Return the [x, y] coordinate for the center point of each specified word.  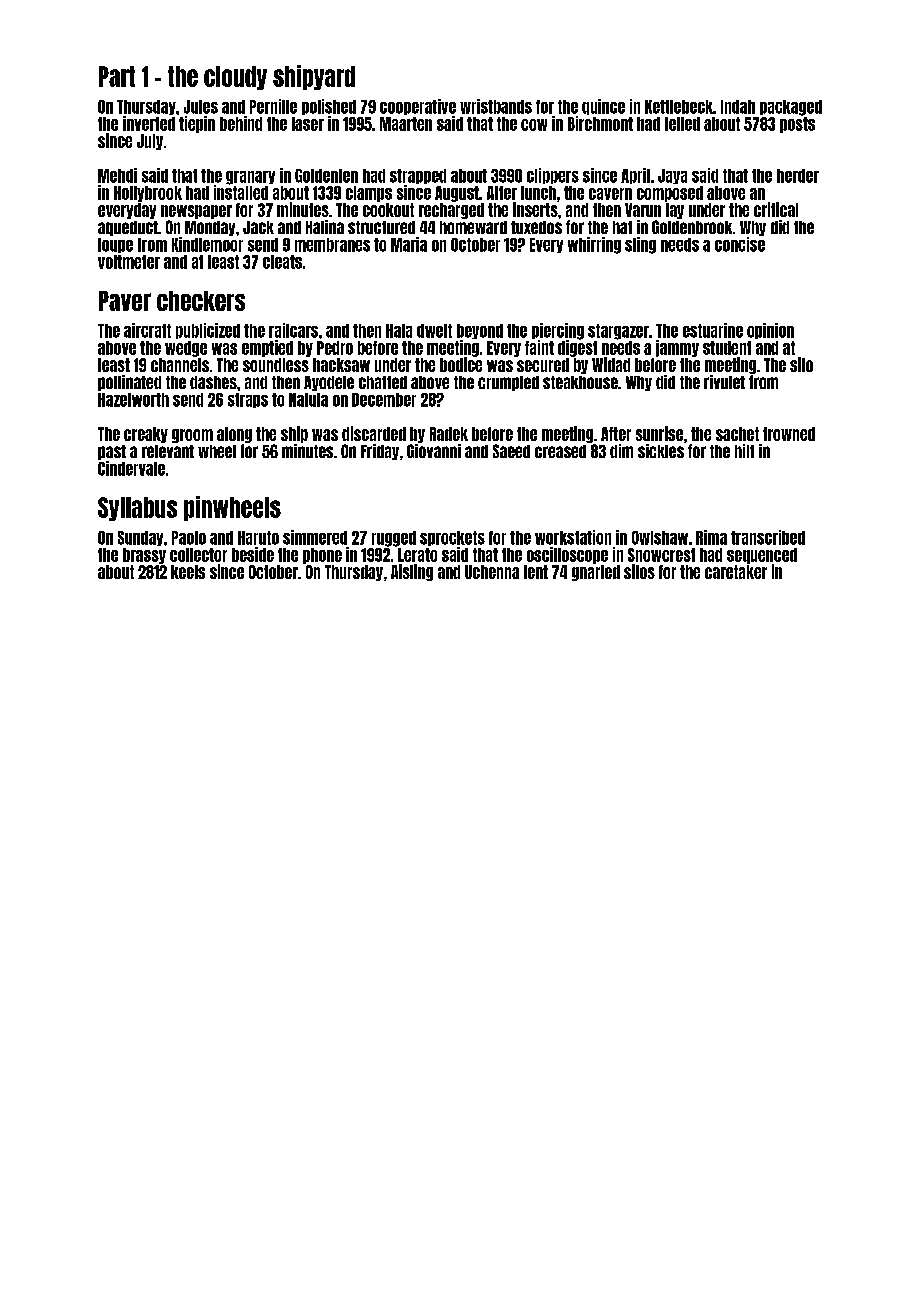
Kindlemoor [207, 244]
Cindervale [131, 468]
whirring [594, 245]
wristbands [496, 106]
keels [188, 572]
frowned [789, 434]
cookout [388, 210]
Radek [449, 434]
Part [117, 76]
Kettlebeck [679, 107]
